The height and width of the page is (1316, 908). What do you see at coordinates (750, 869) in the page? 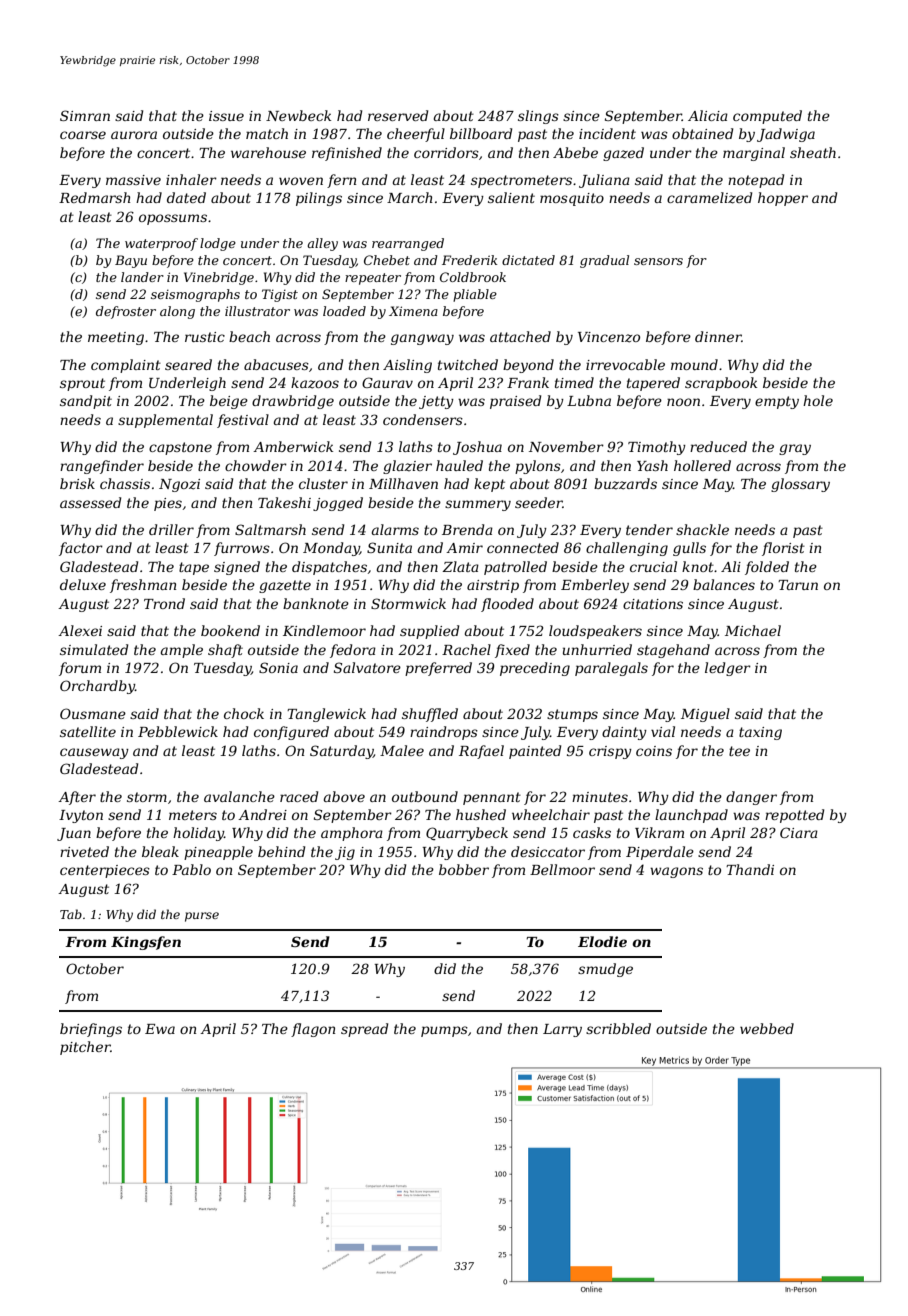
I see `Thandi` at bounding box center [750, 869].
